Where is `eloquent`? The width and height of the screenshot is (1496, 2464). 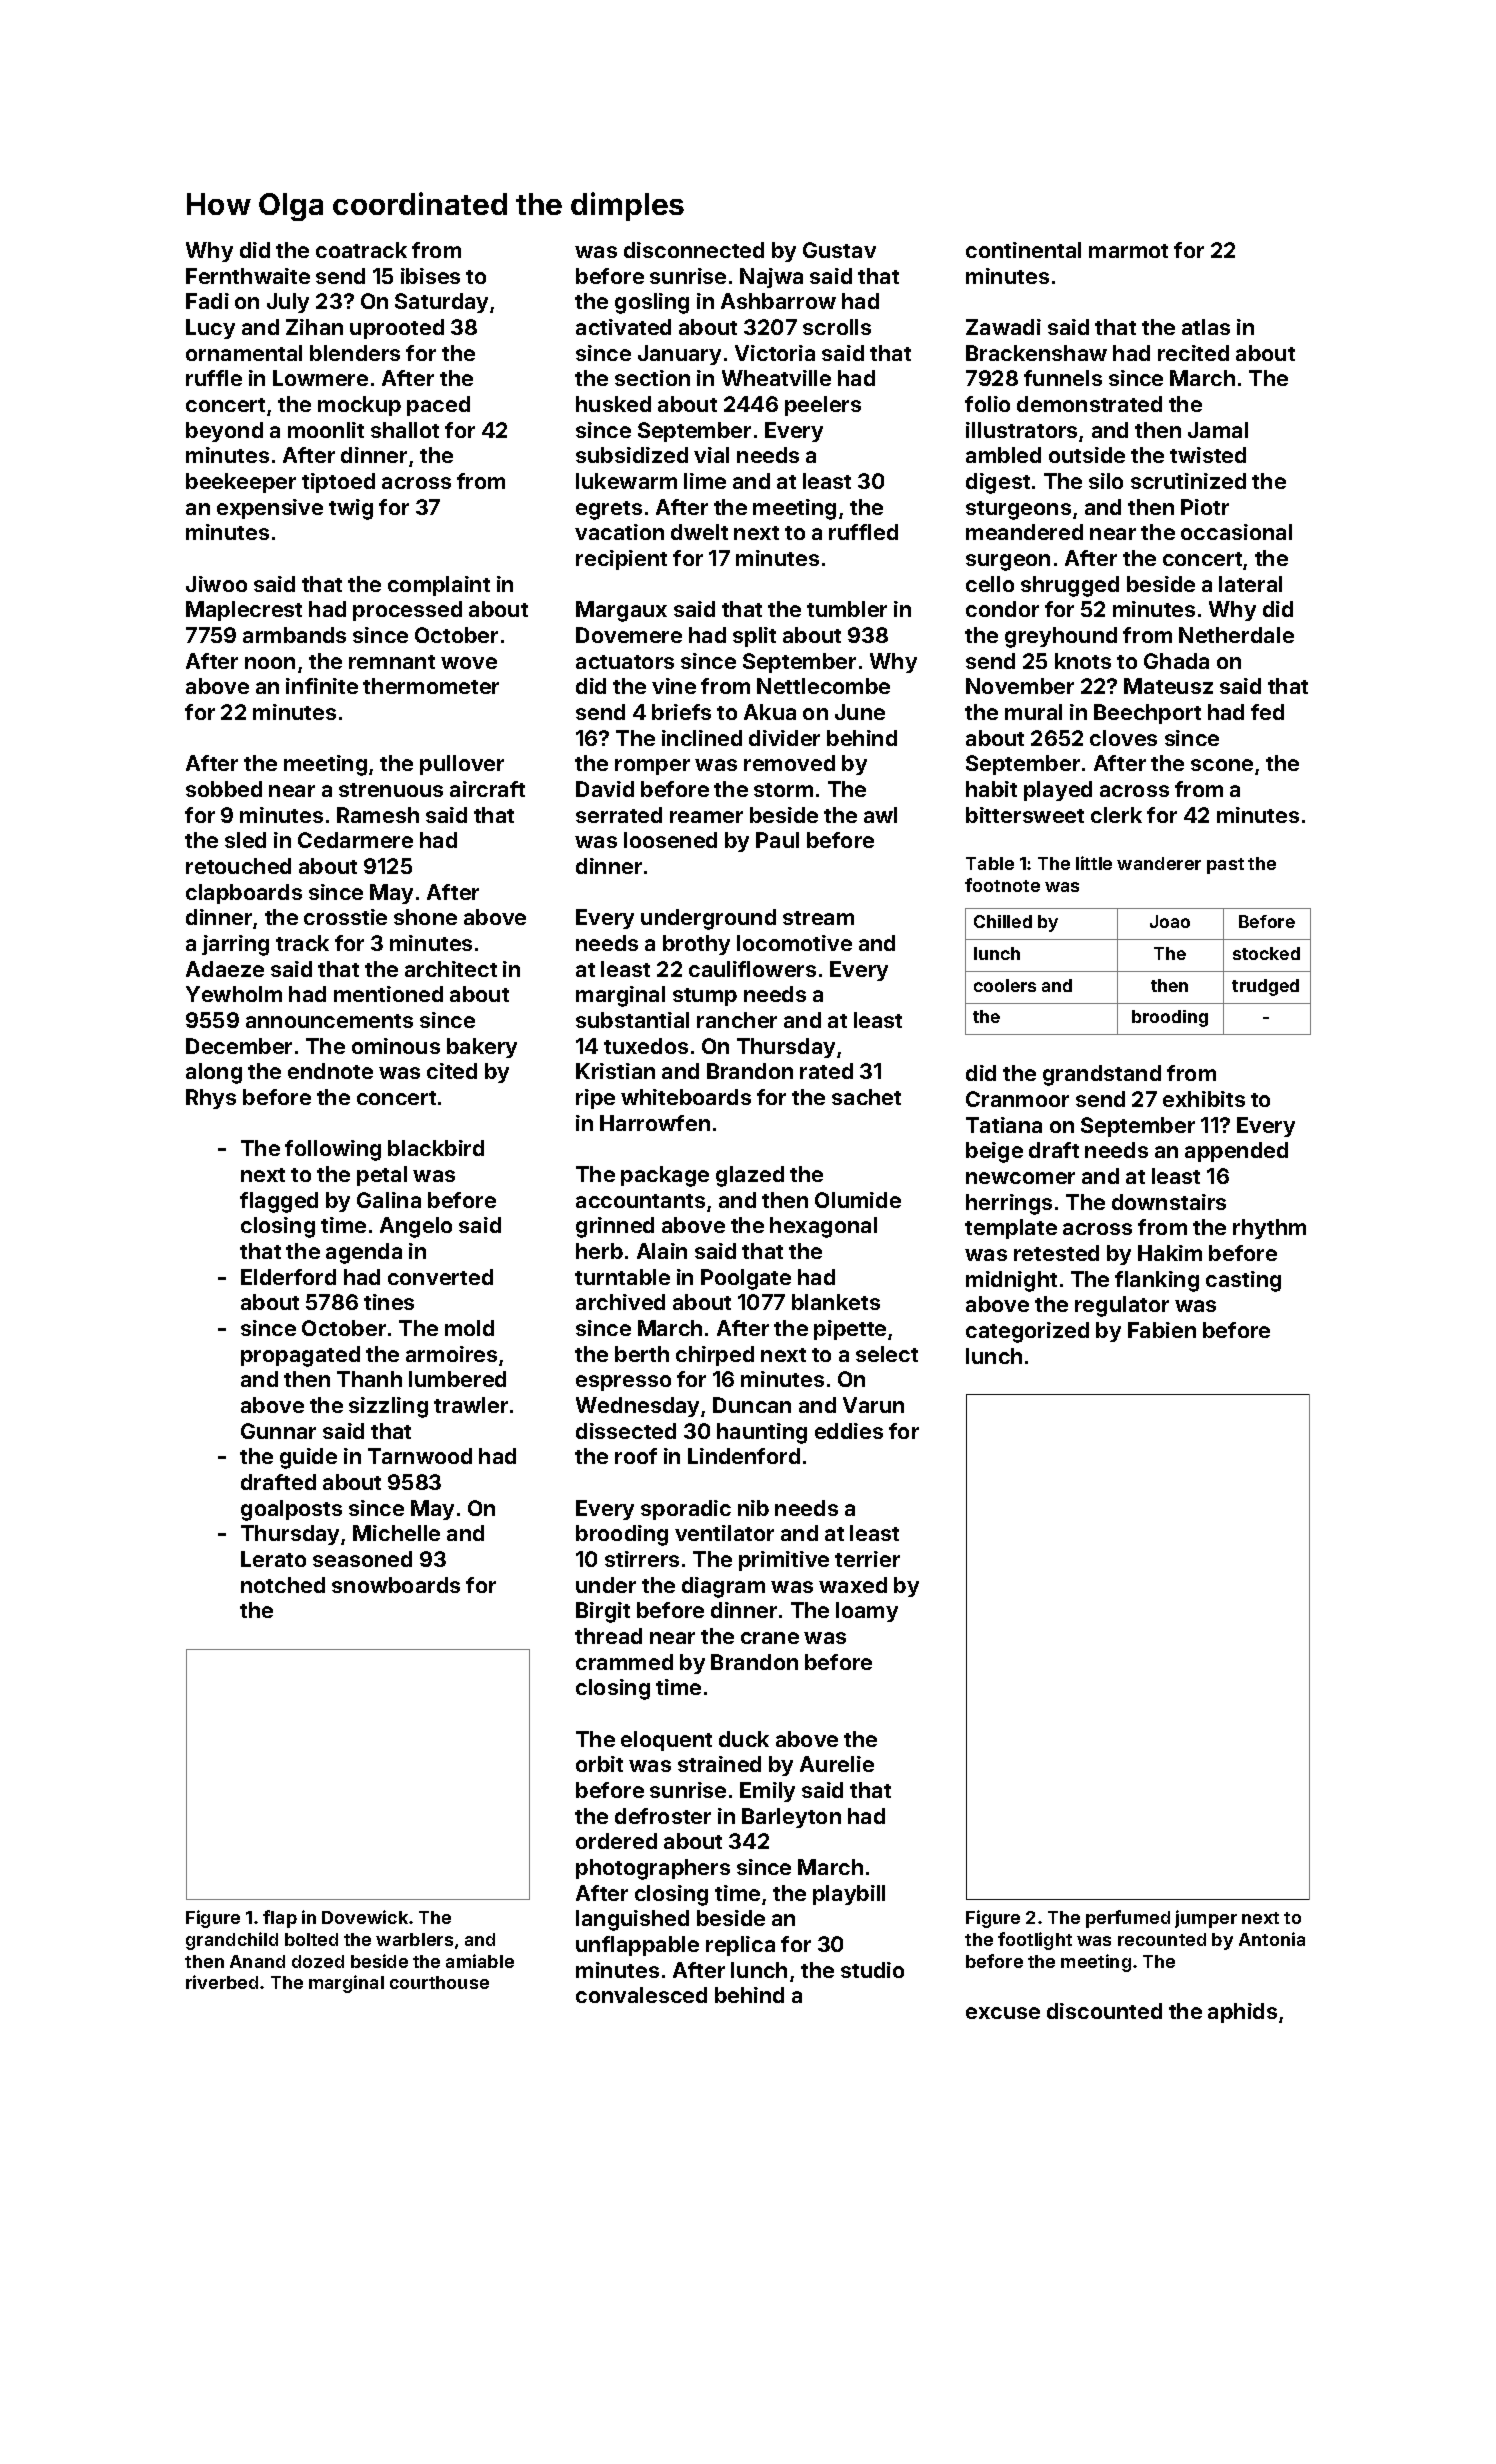 eloquent is located at coordinates (666, 1741).
